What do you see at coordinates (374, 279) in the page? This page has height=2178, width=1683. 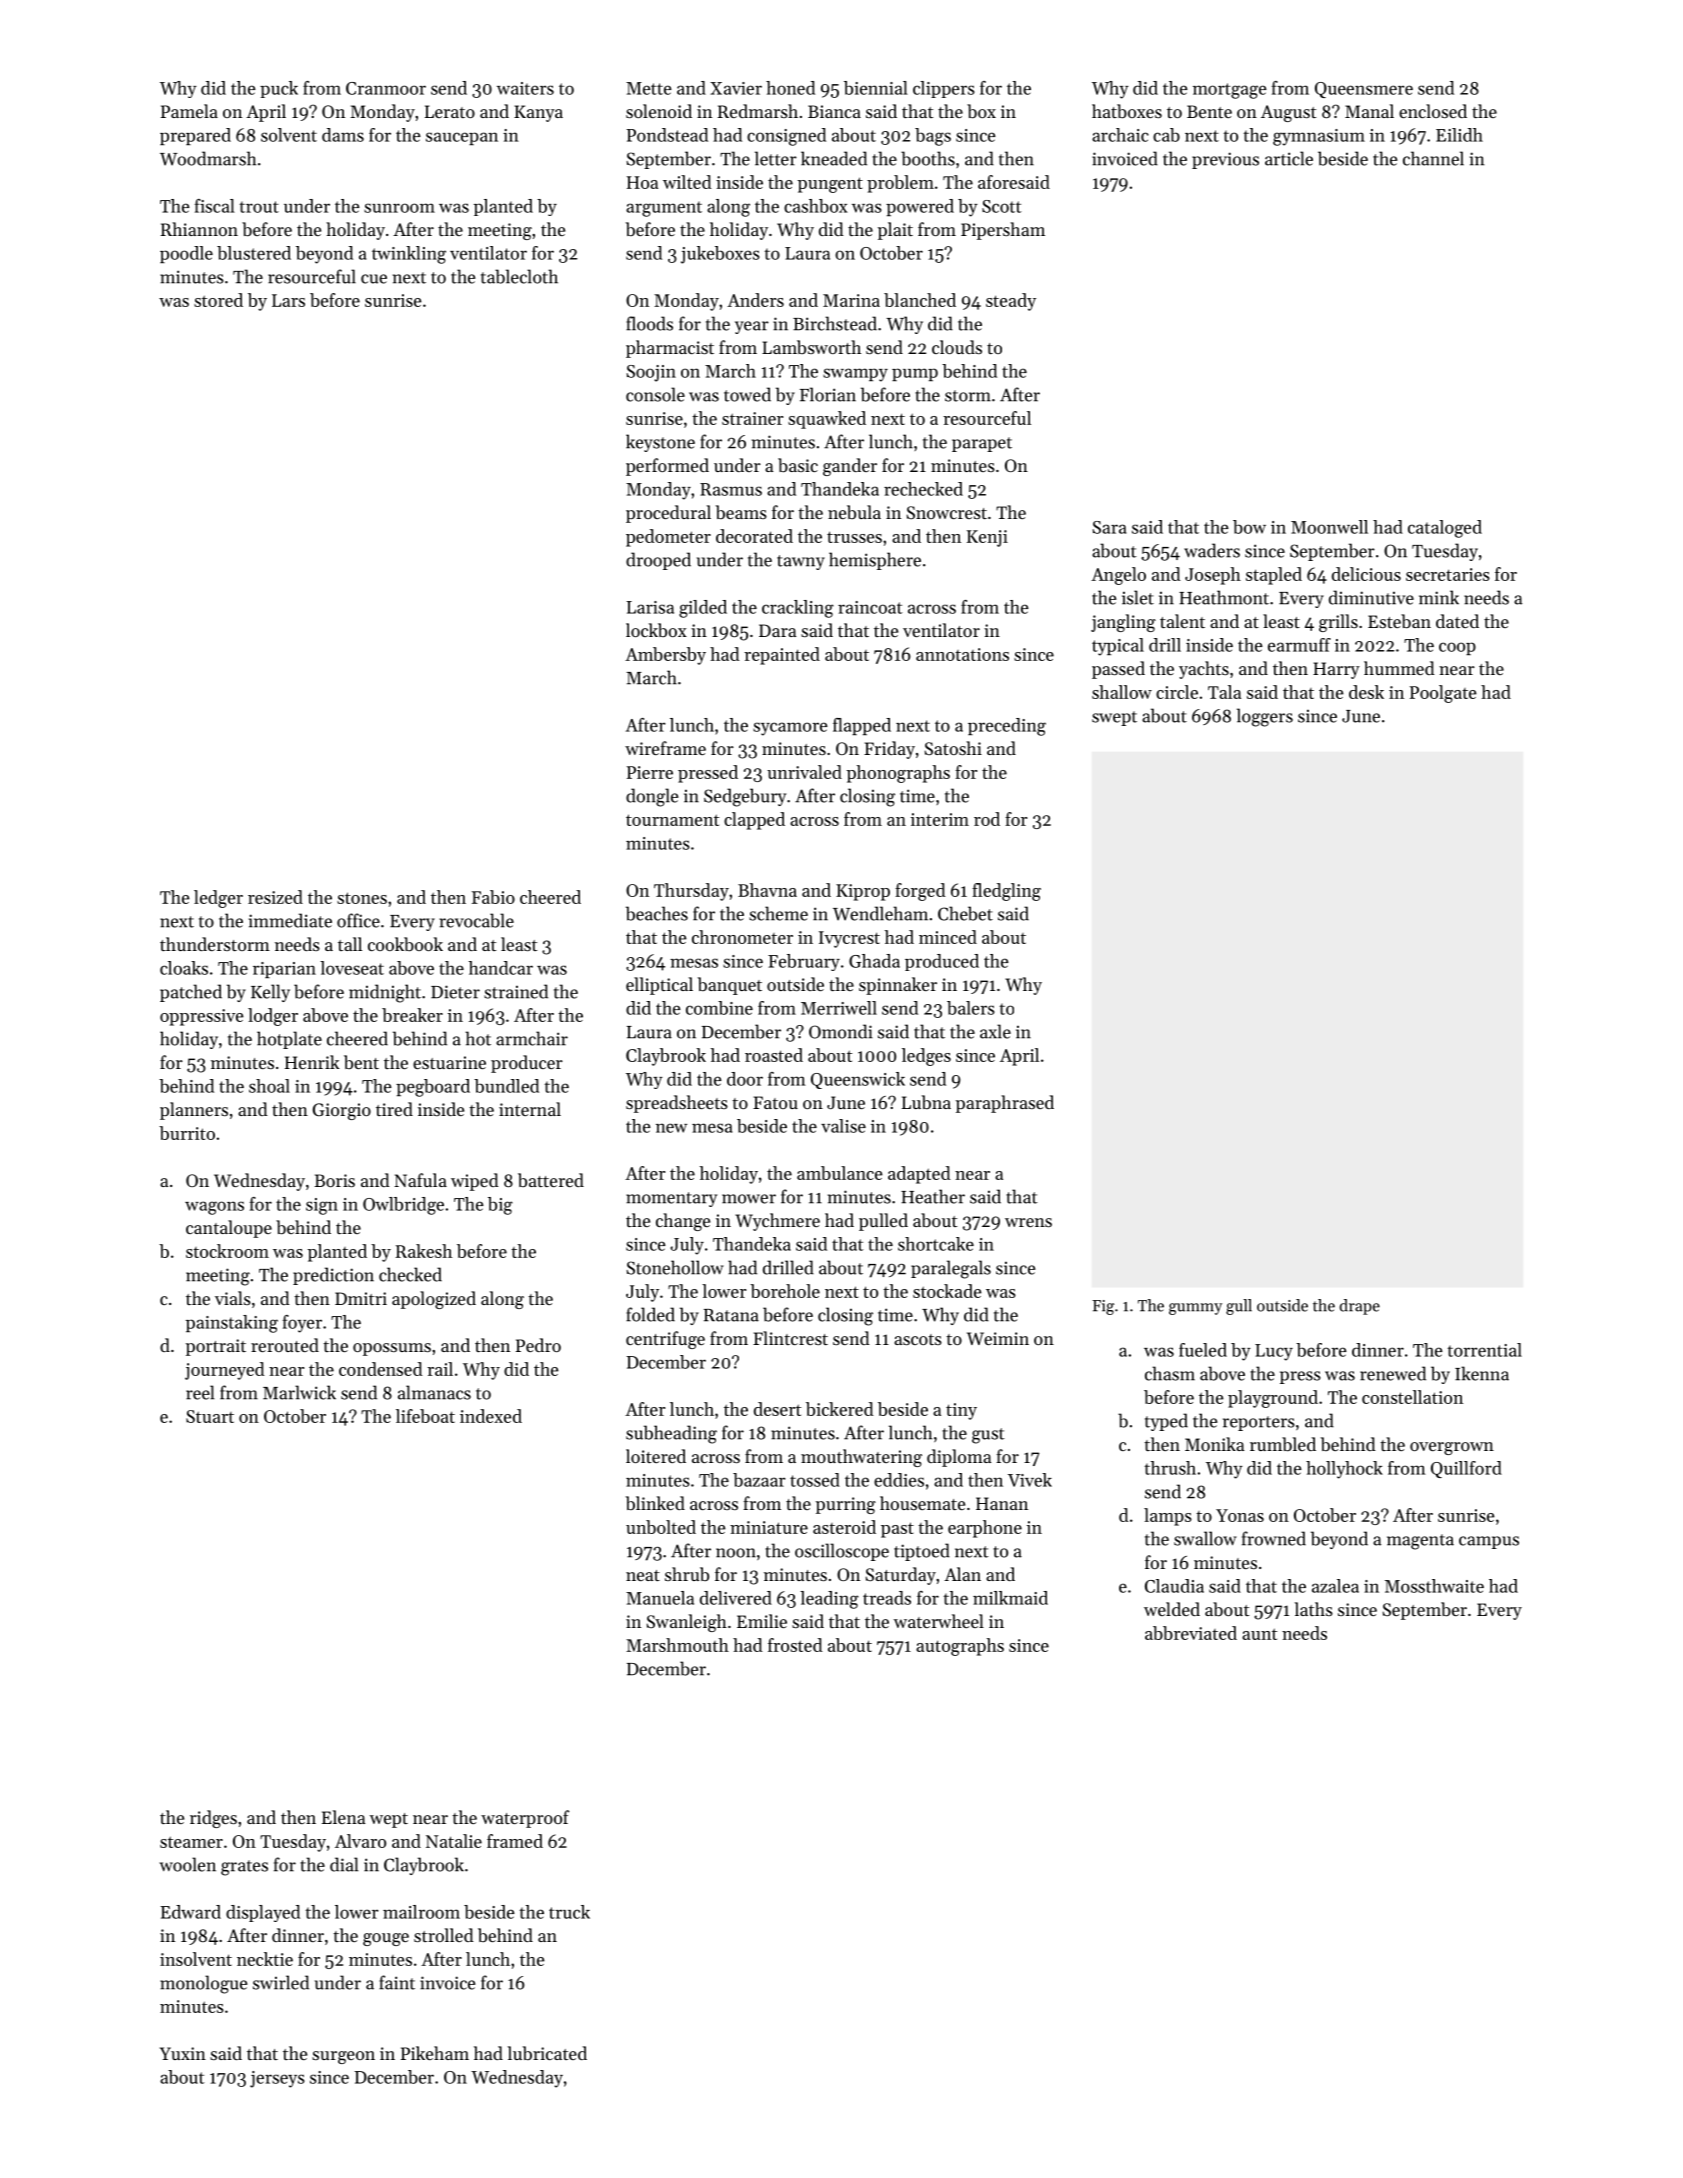 I see `cue` at bounding box center [374, 279].
